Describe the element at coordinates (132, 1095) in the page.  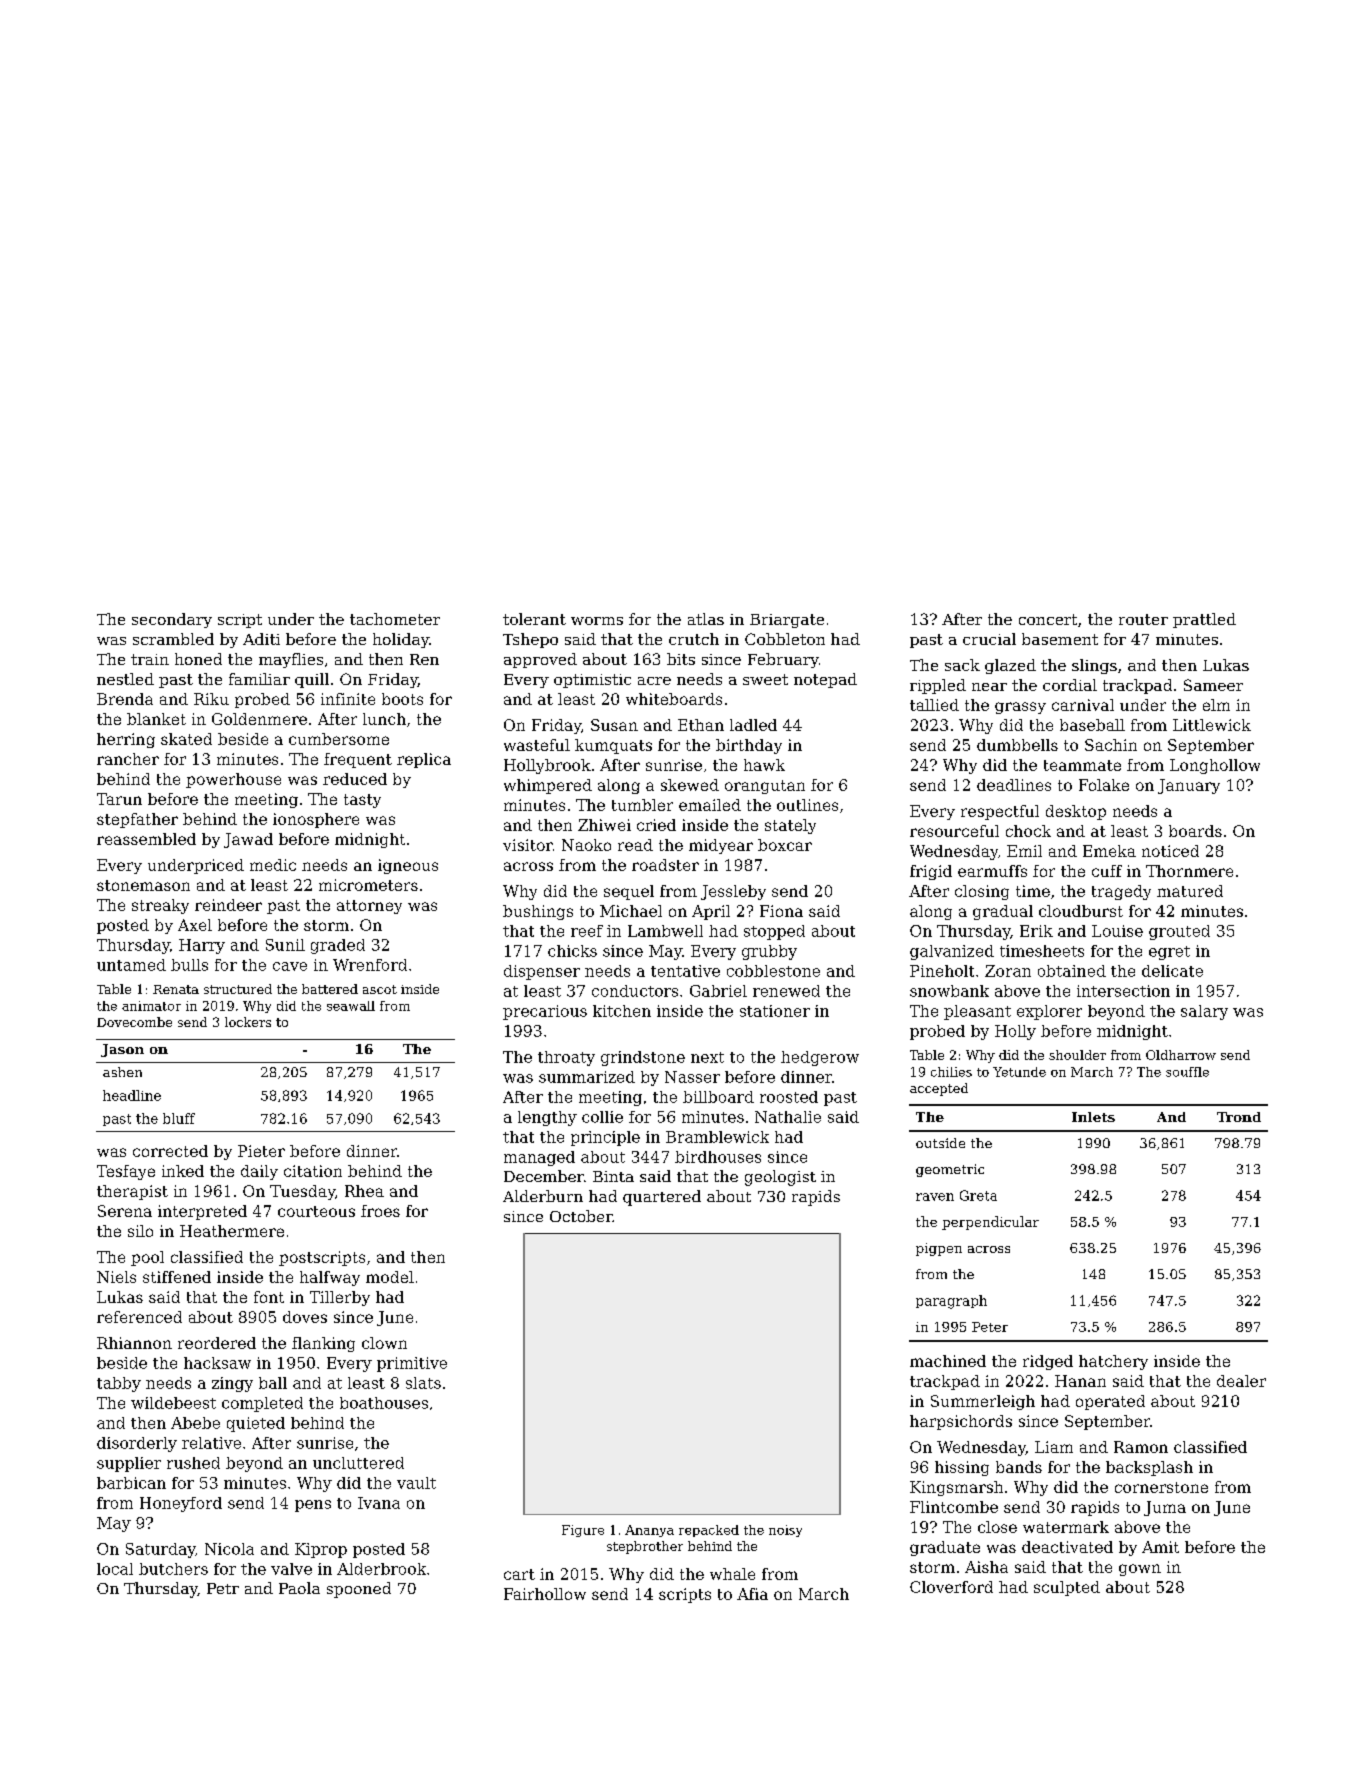
I see `headline` at that location.
